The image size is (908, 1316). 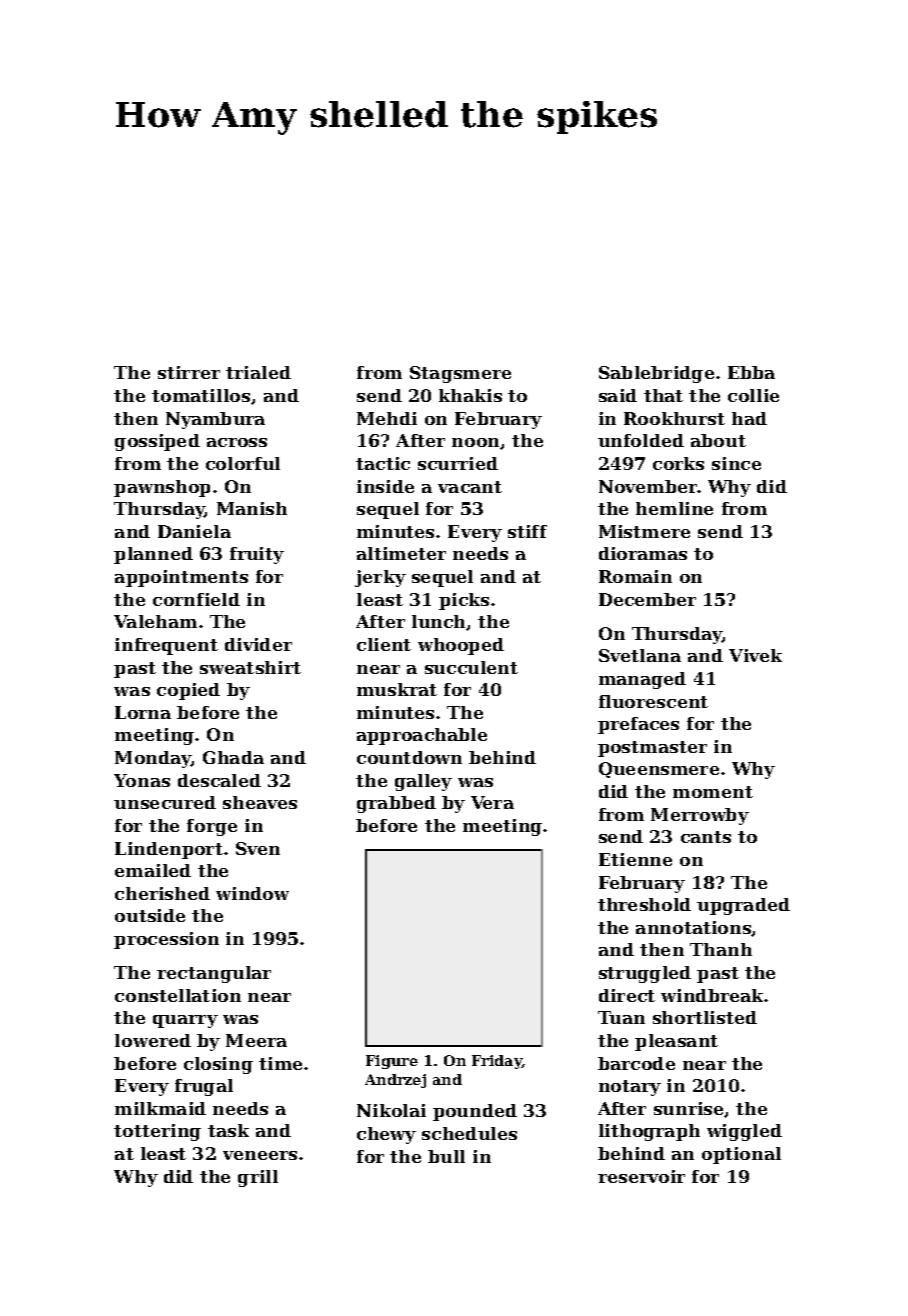 I want to click on shortlisted, so click(x=705, y=1017).
